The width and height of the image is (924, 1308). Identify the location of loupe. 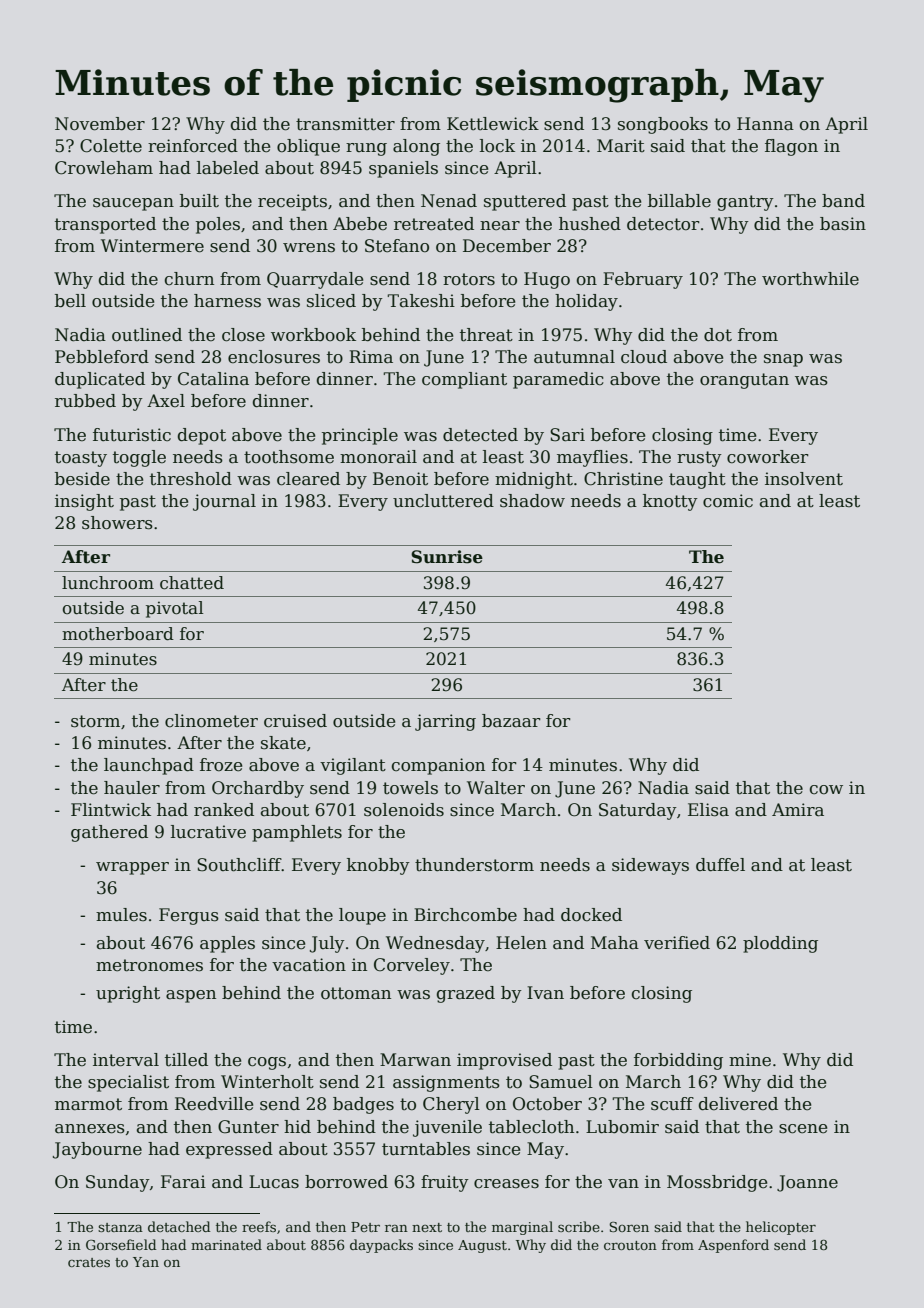
(362, 916).
